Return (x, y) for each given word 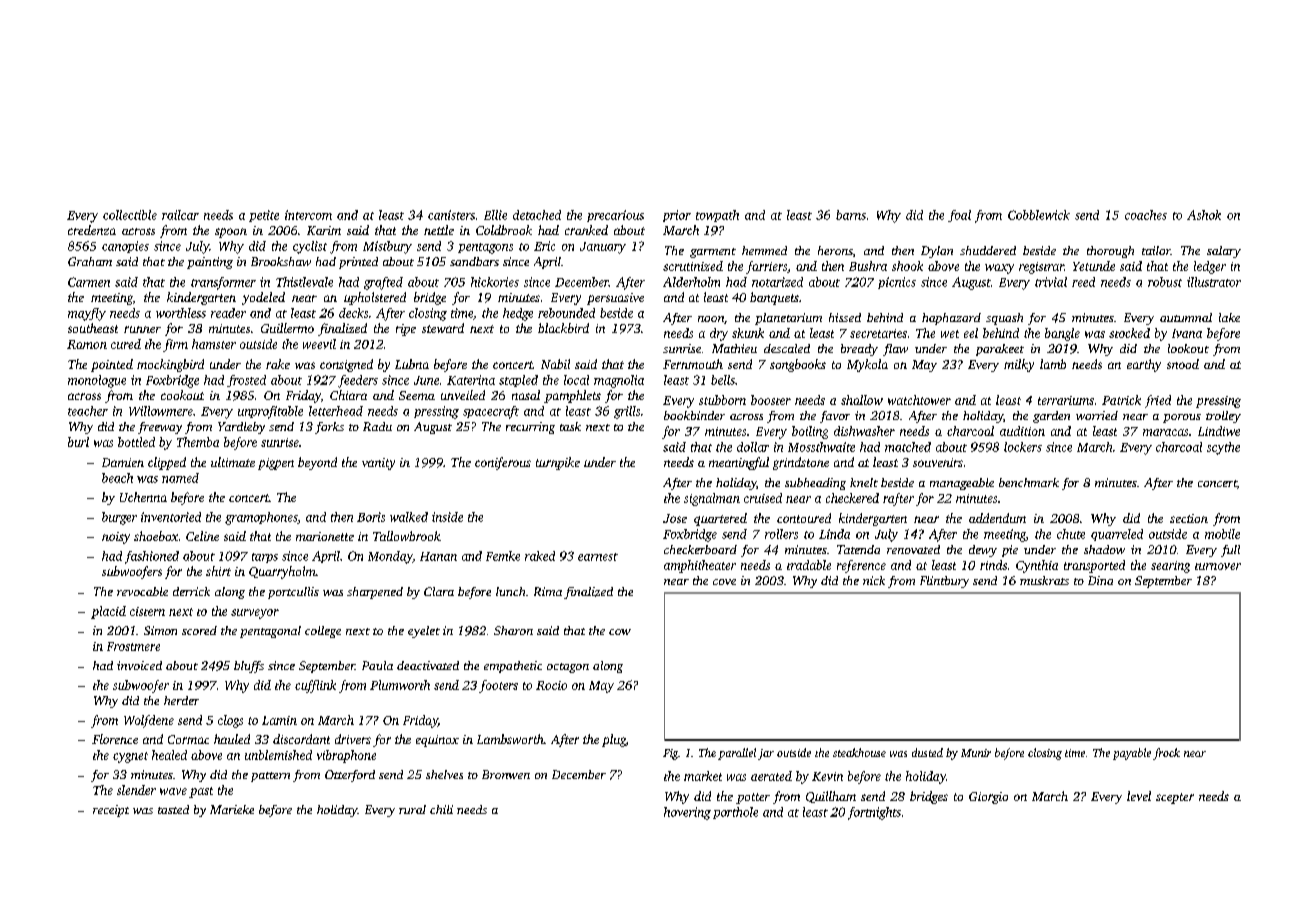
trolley (1223, 417)
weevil (319, 344)
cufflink (315, 686)
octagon (568, 668)
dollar (753, 447)
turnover (1218, 566)
